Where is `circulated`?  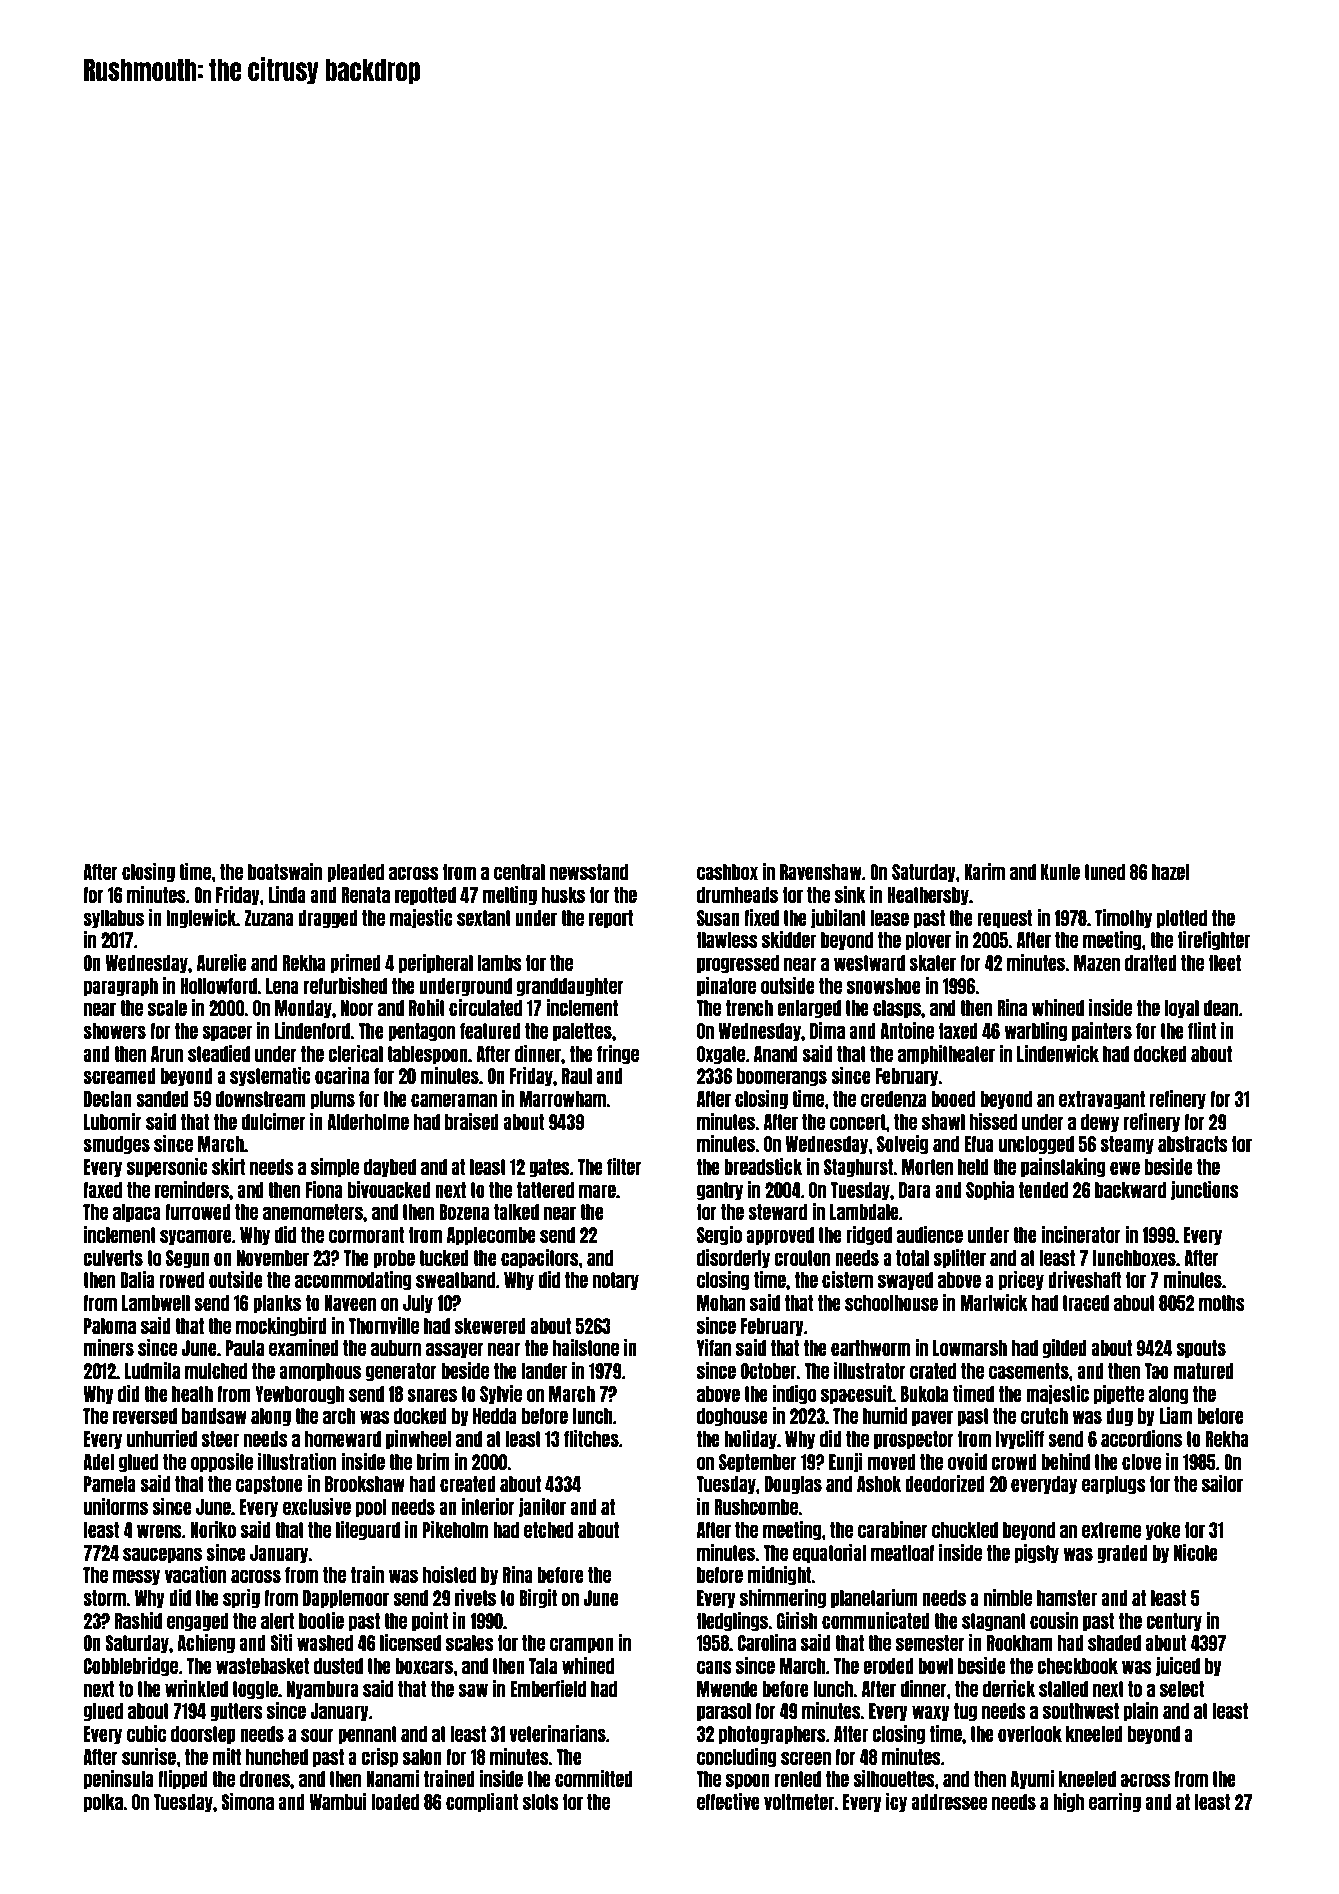 circulated is located at coordinates (485, 1007).
